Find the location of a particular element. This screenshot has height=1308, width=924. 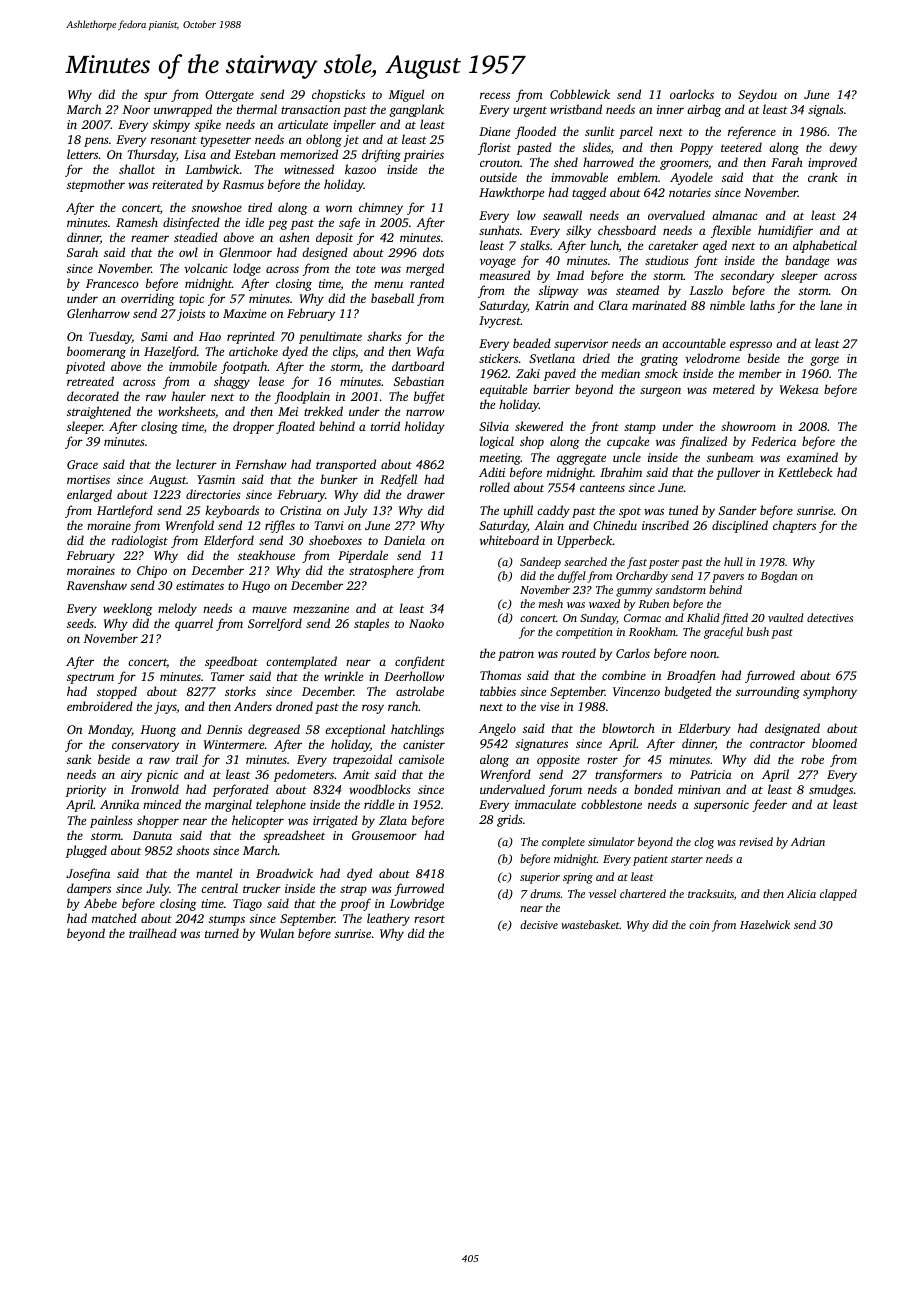

patron is located at coordinates (516, 655).
